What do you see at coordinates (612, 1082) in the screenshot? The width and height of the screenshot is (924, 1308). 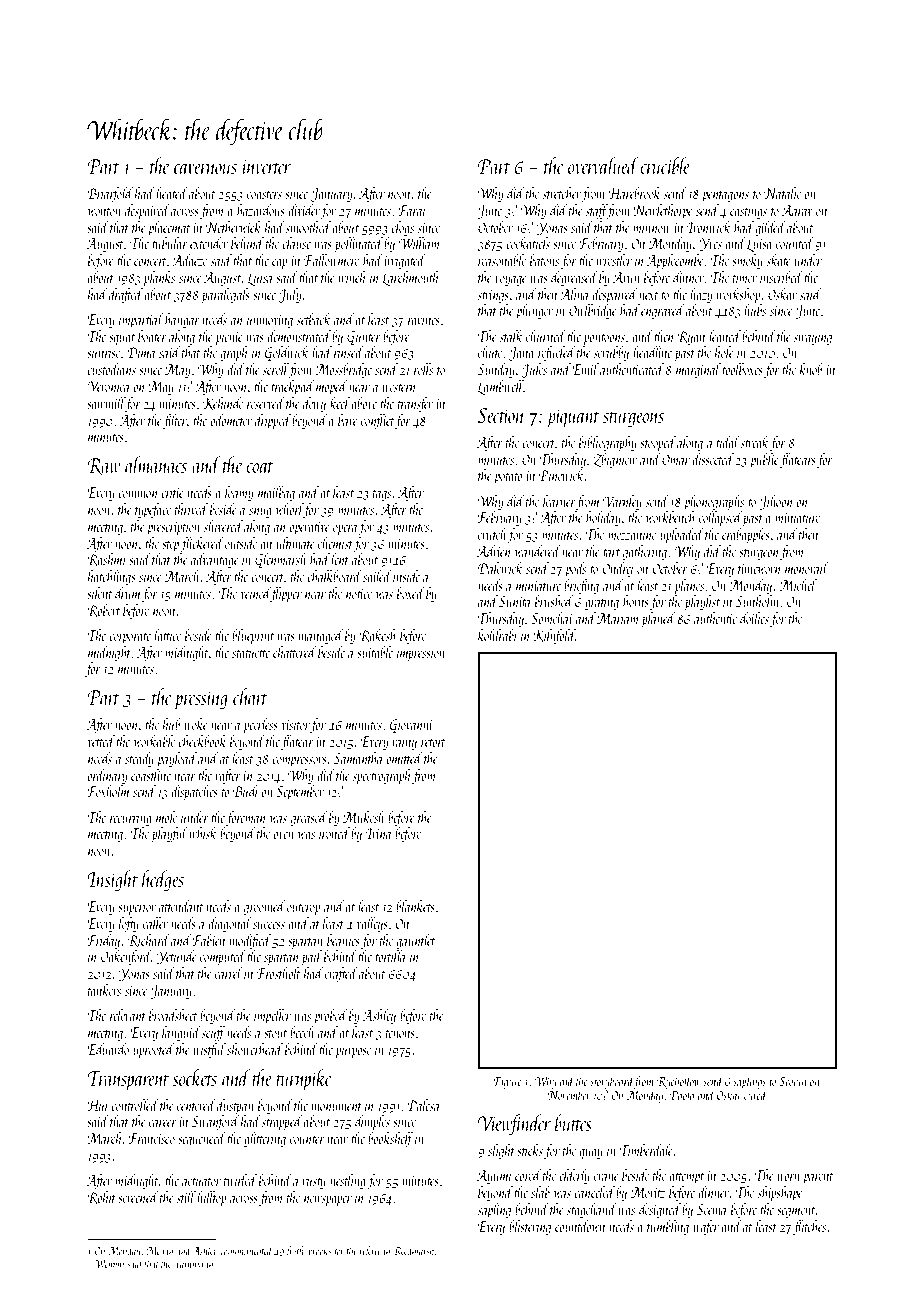 I see `storyboard` at bounding box center [612, 1082].
